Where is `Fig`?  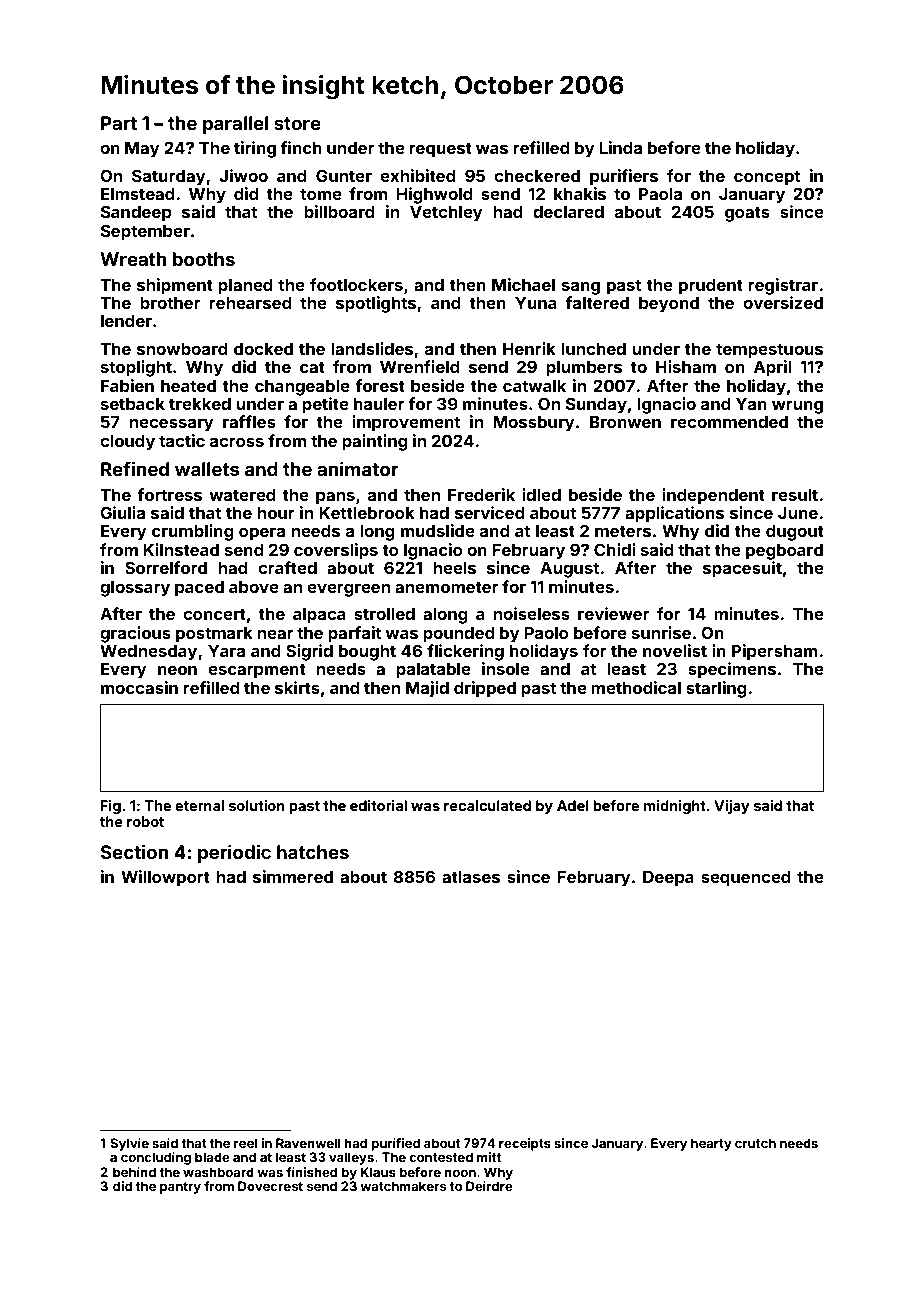 Fig is located at coordinates (111, 807).
